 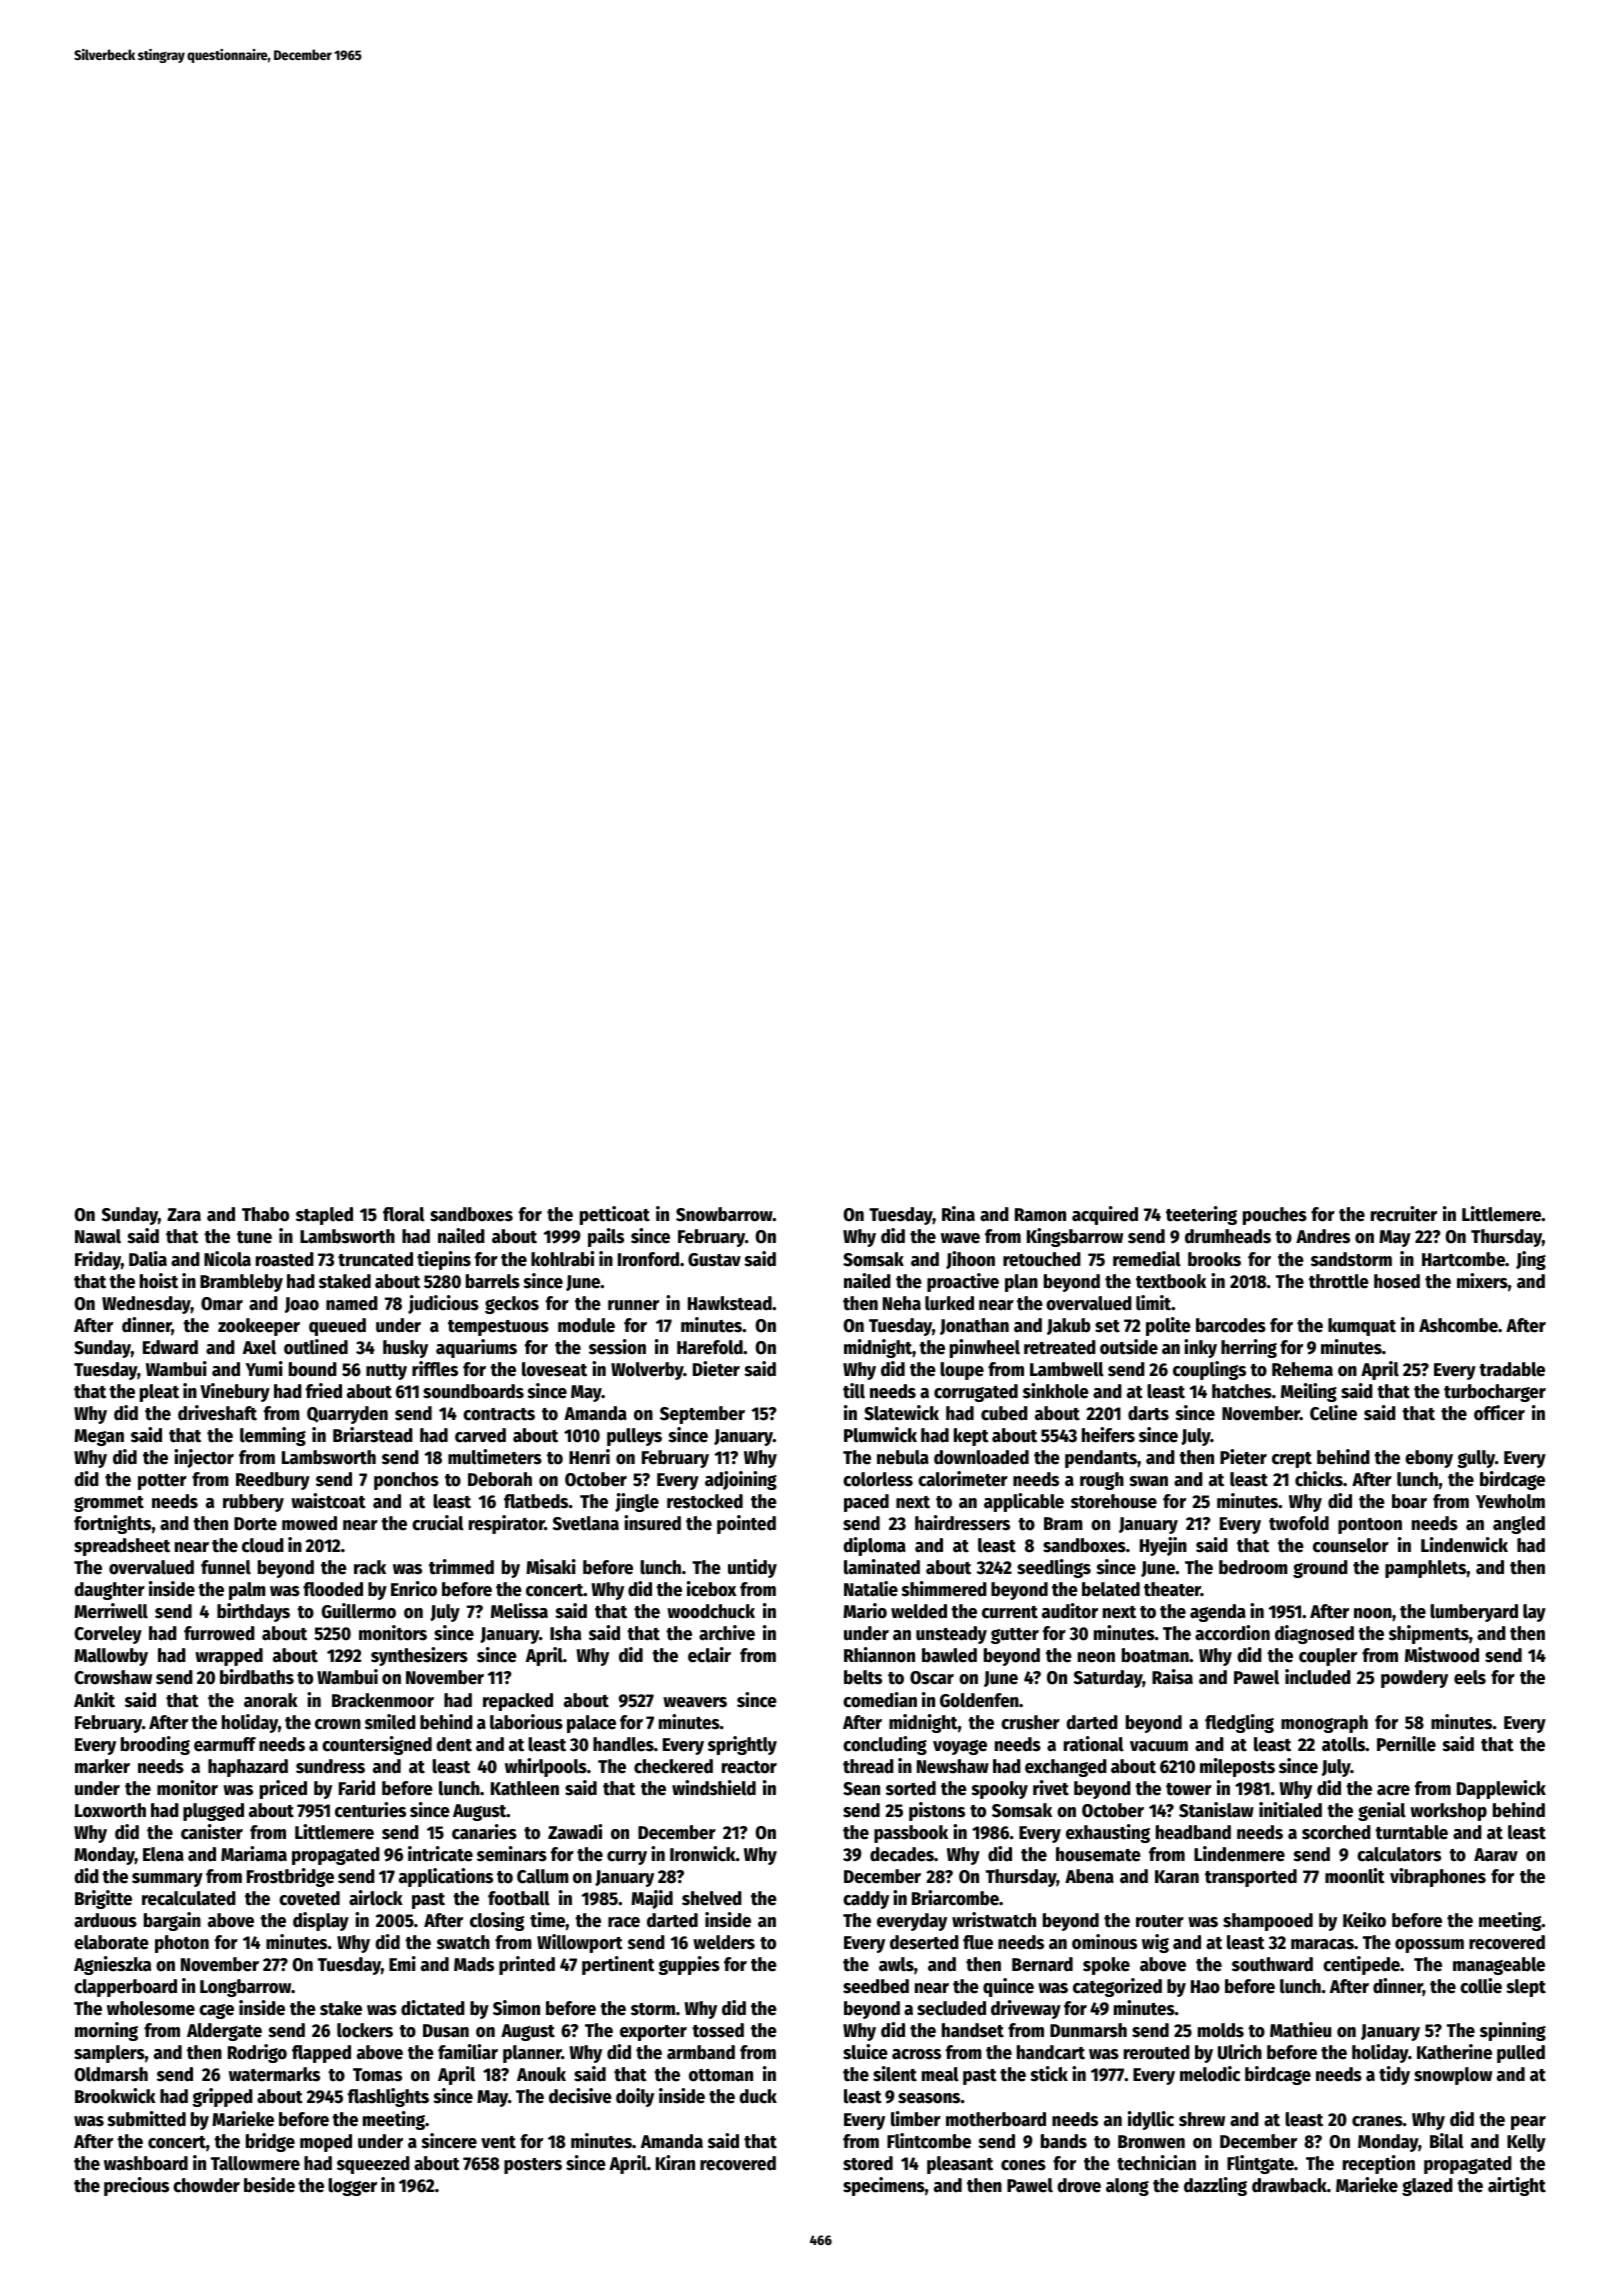 I want to click on Zara, so click(x=184, y=1215).
